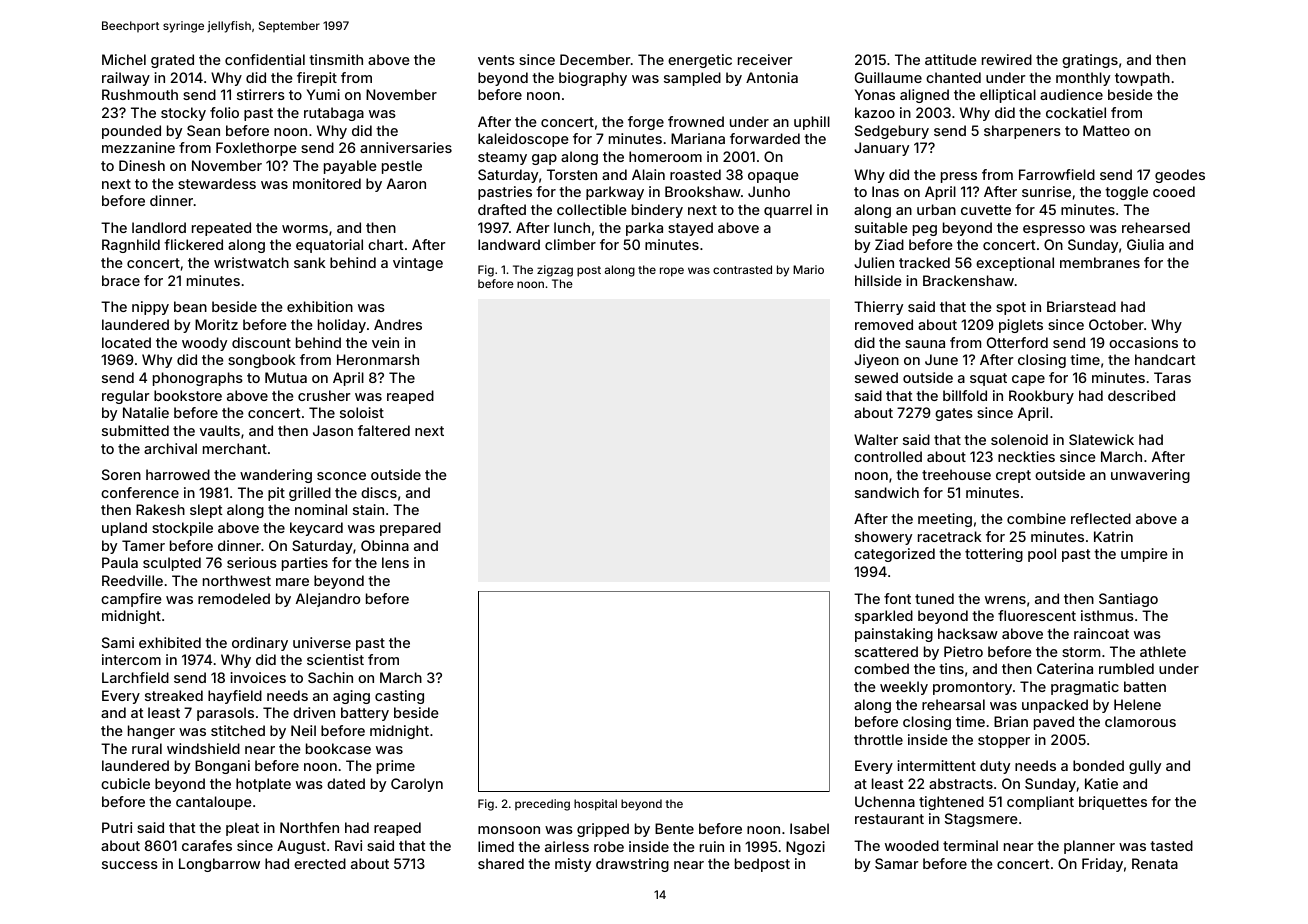  I want to click on Taras, so click(1172, 377).
